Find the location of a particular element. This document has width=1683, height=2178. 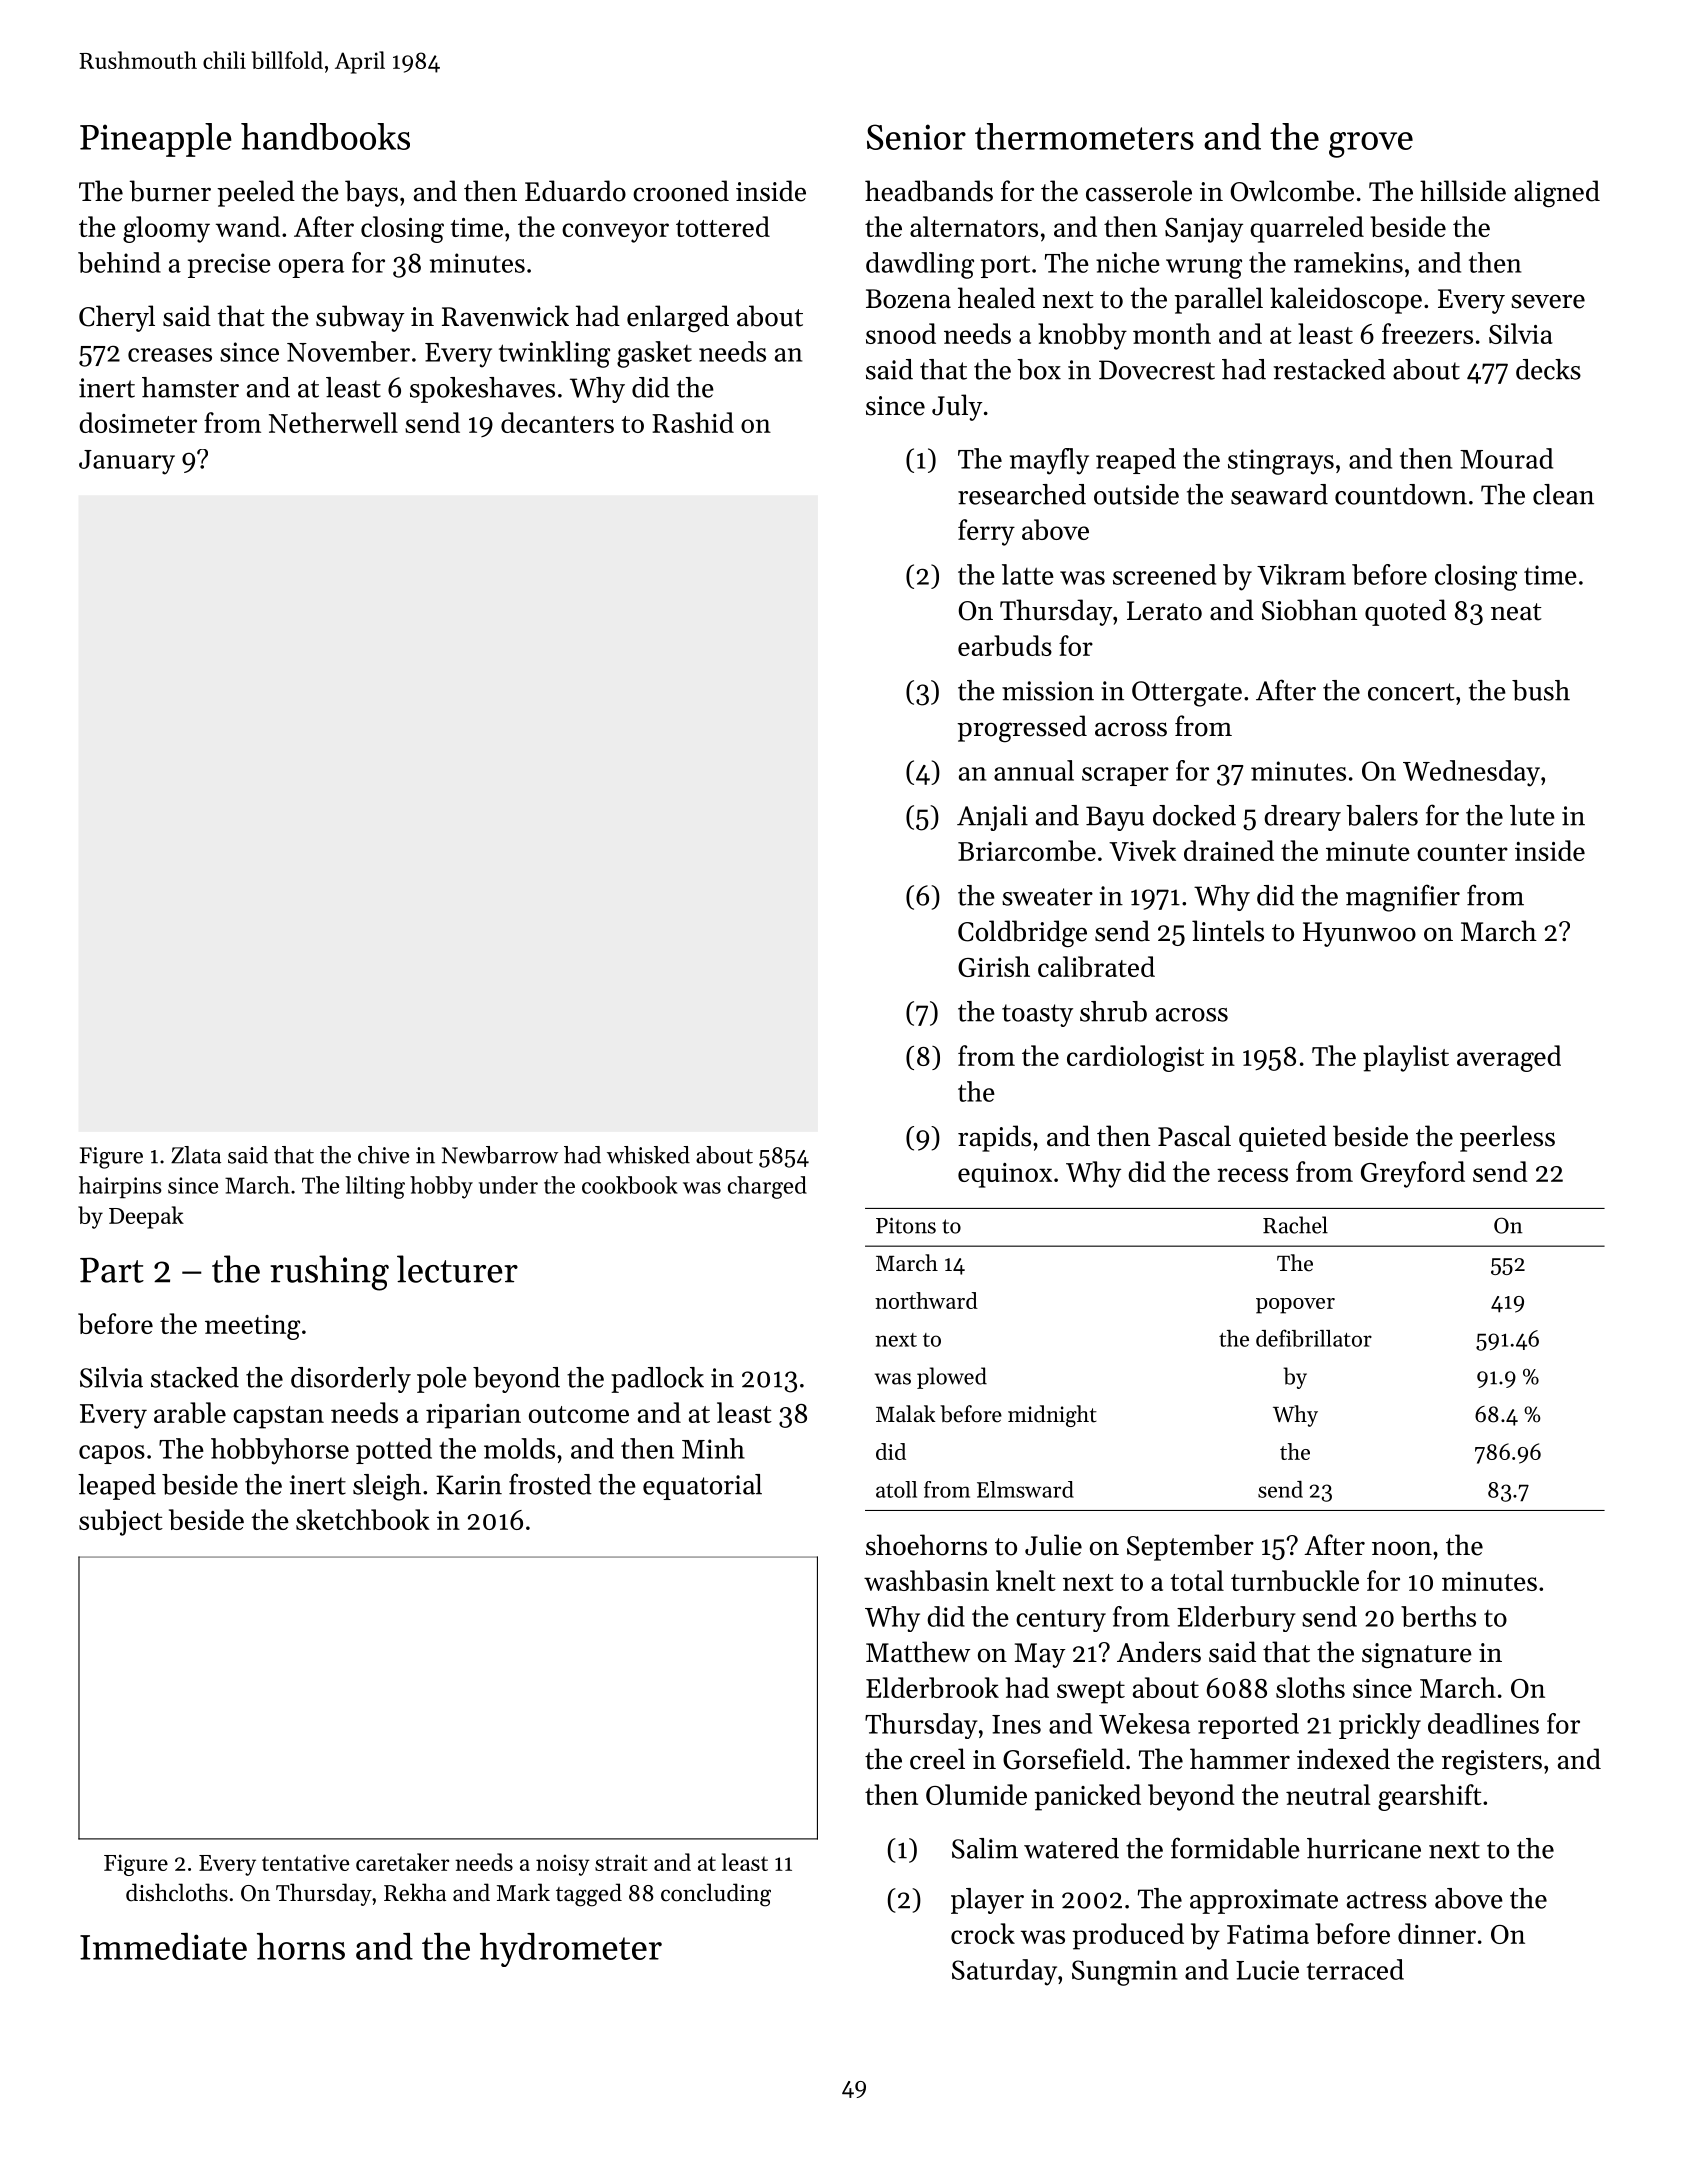

dreary is located at coordinates (1302, 818).
